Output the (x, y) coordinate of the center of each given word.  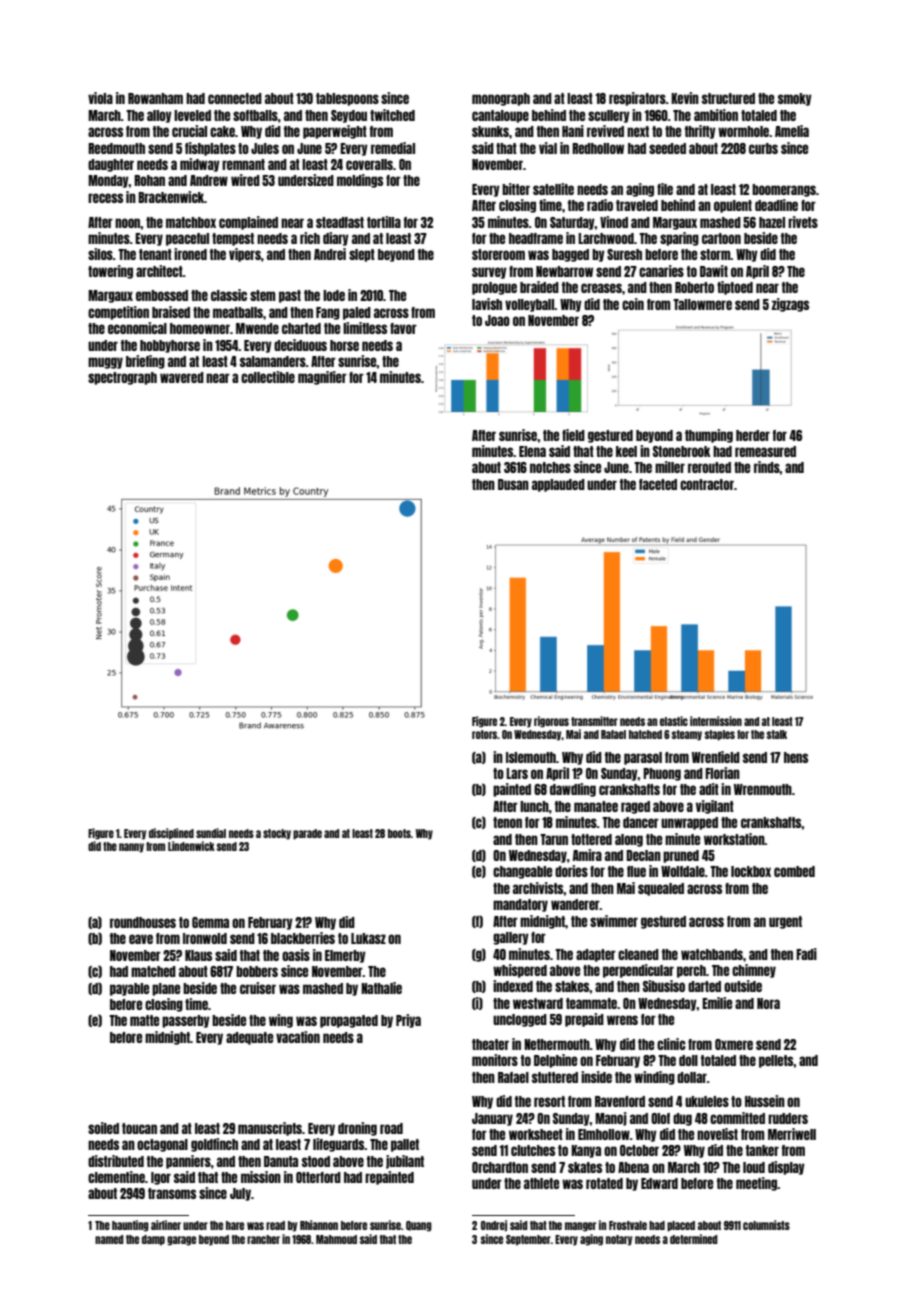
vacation (298, 1037)
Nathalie (381, 988)
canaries (661, 271)
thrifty (700, 132)
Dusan (513, 484)
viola (100, 98)
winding (654, 1078)
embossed (162, 295)
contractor (707, 484)
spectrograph (122, 378)
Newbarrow (564, 271)
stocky (277, 834)
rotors (484, 734)
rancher (263, 1239)
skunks (490, 131)
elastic (674, 721)
